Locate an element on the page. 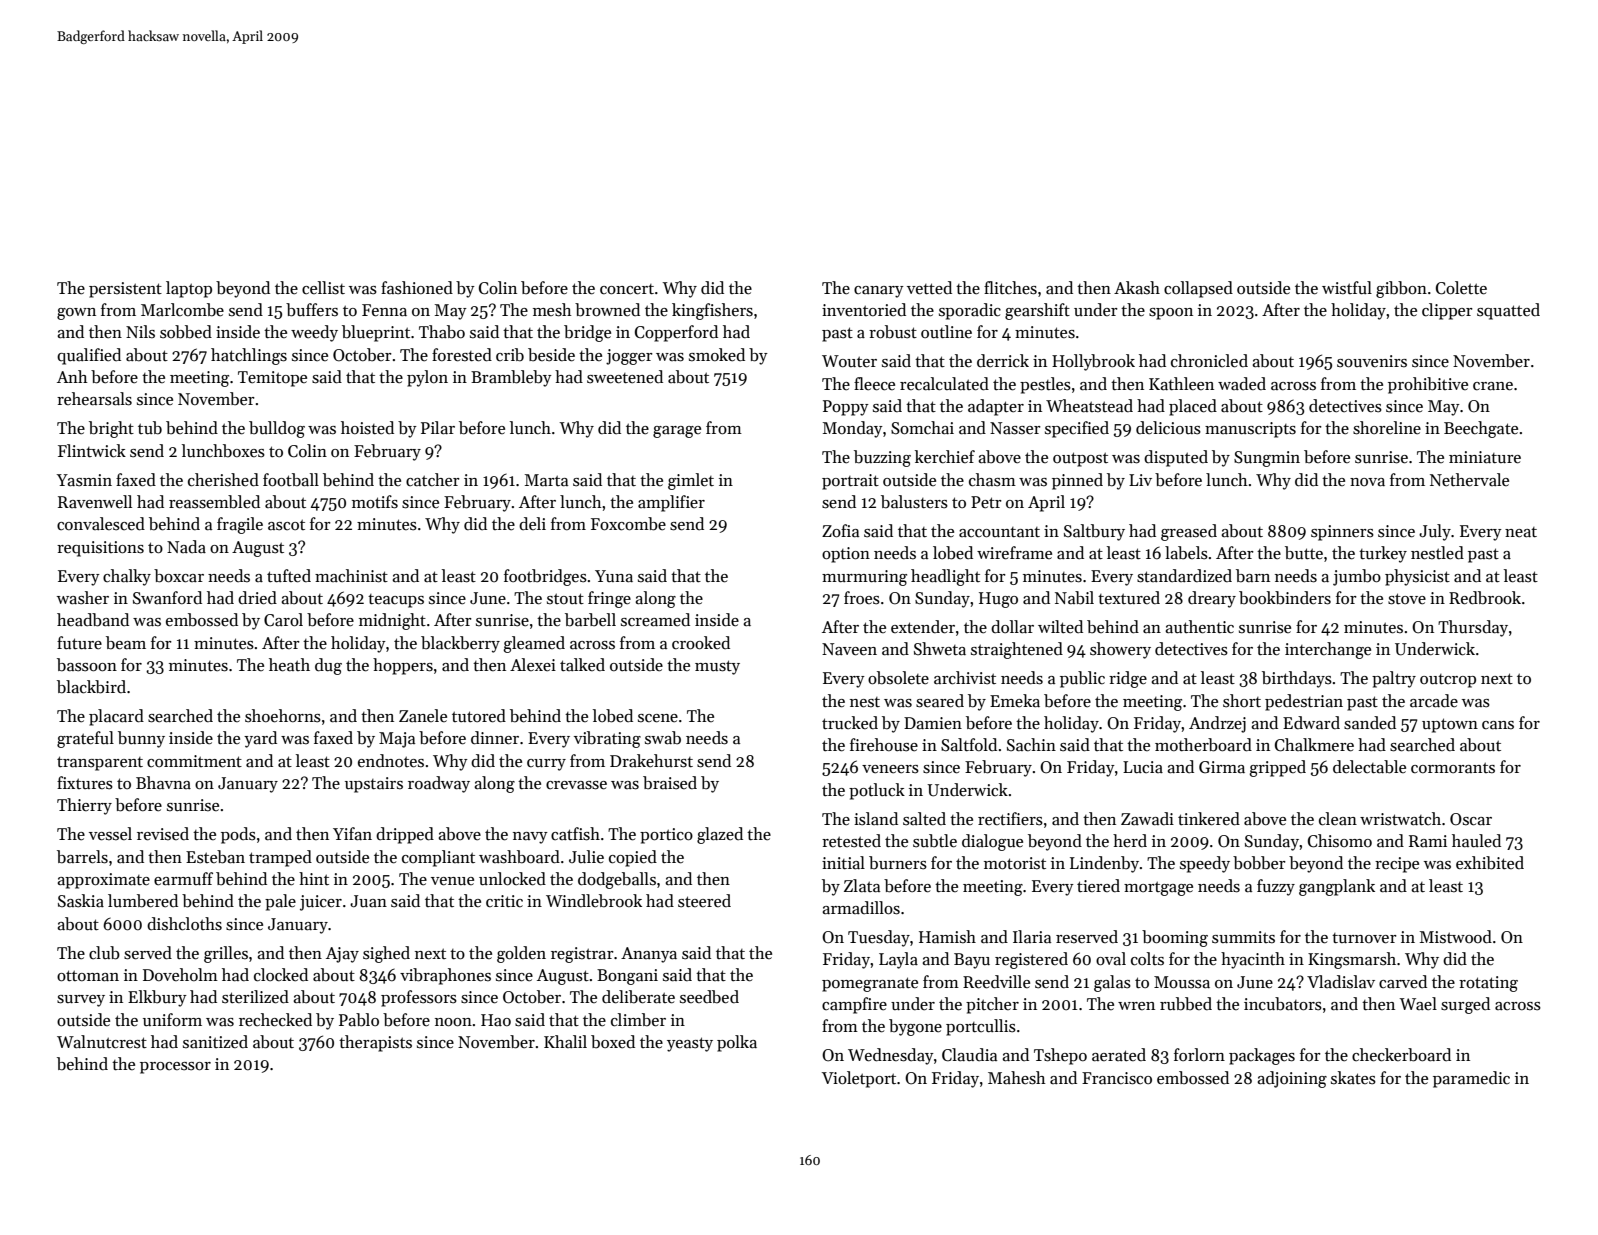 The height and width of the image is (1235, 1598). processor is located at coordinates (175, 1068).
